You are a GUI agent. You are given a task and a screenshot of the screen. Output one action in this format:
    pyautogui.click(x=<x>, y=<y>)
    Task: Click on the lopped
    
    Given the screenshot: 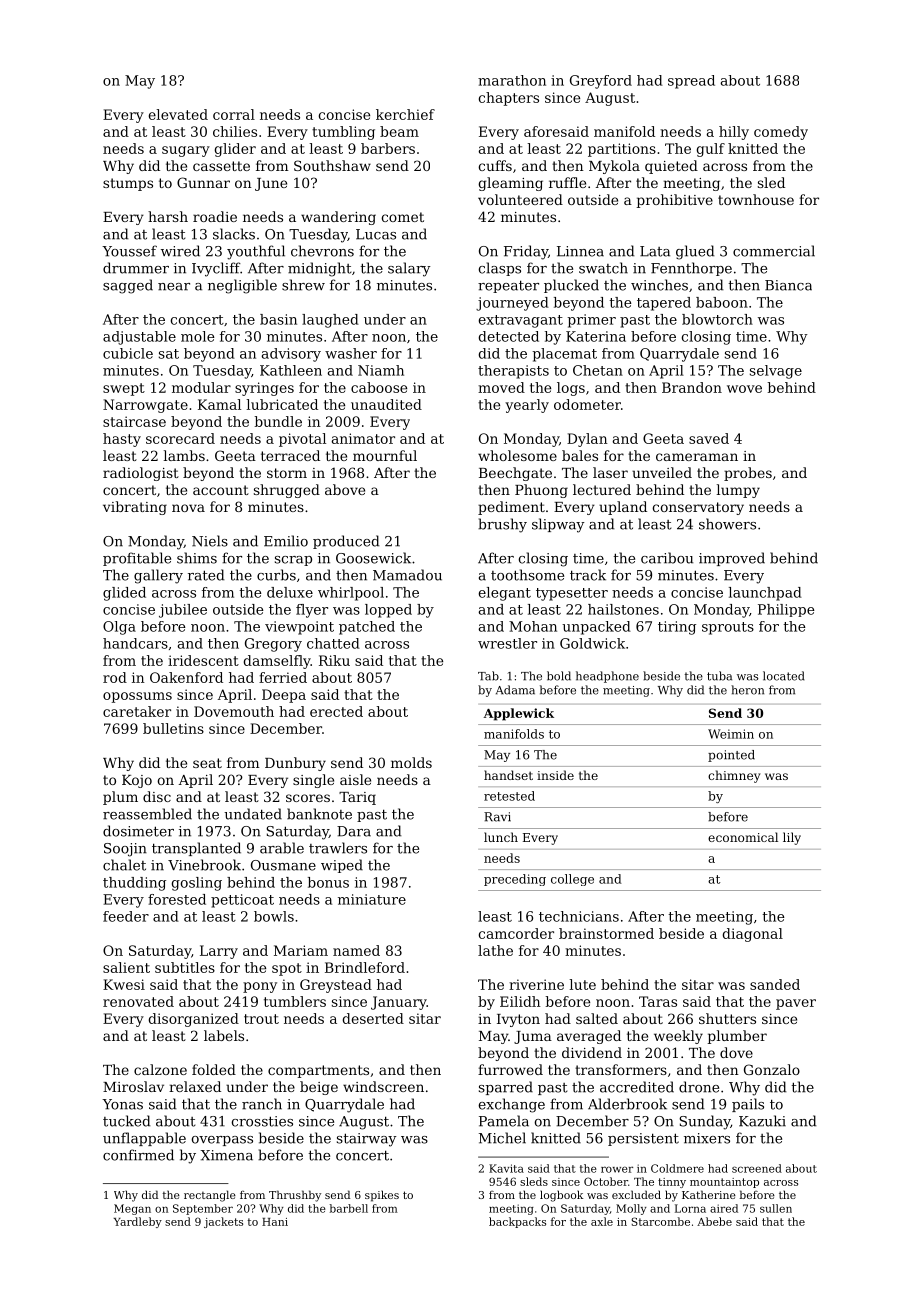 What is the action you would take?
    pyautogui.click(x=388, y=611)
